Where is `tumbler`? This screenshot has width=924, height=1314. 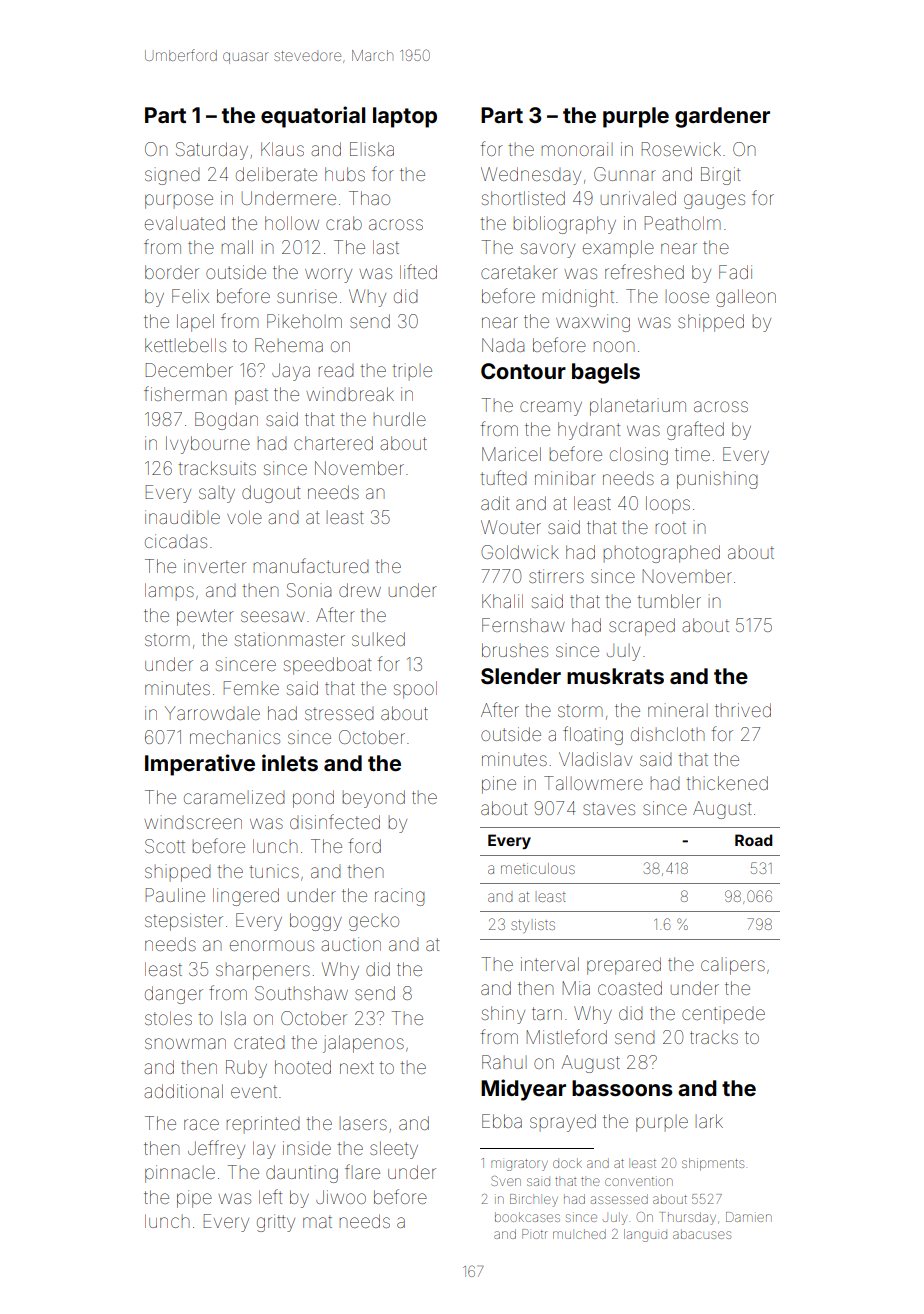 tumbler is located at coordinates (669, 601).
